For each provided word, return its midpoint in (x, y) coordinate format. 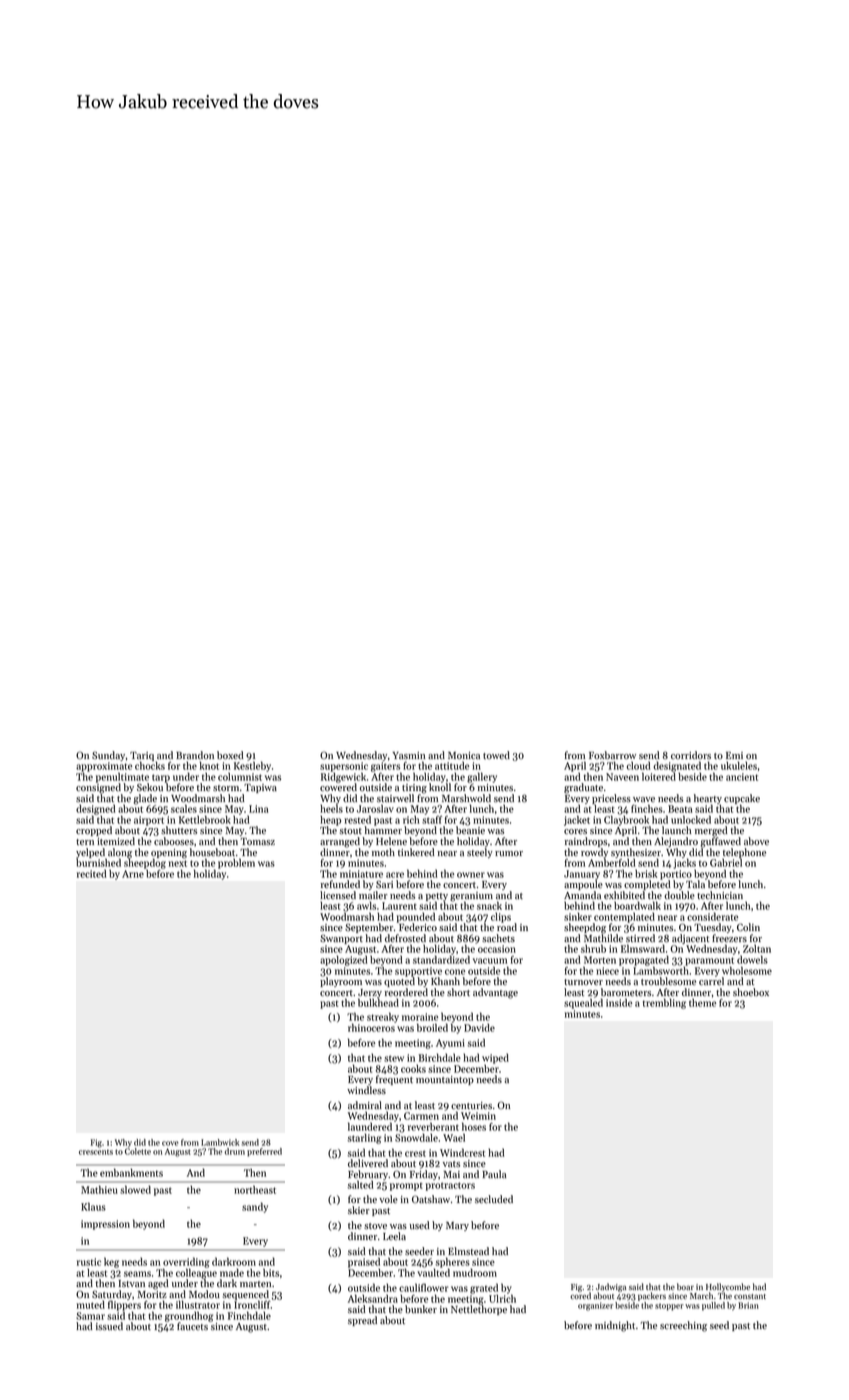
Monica (464, 756)
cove (170, 1143)
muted (91, 1304)
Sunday (108, 756)
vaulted (434, 1272)
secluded (494, 1199)
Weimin (478, 1116)
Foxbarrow (612, 755)
